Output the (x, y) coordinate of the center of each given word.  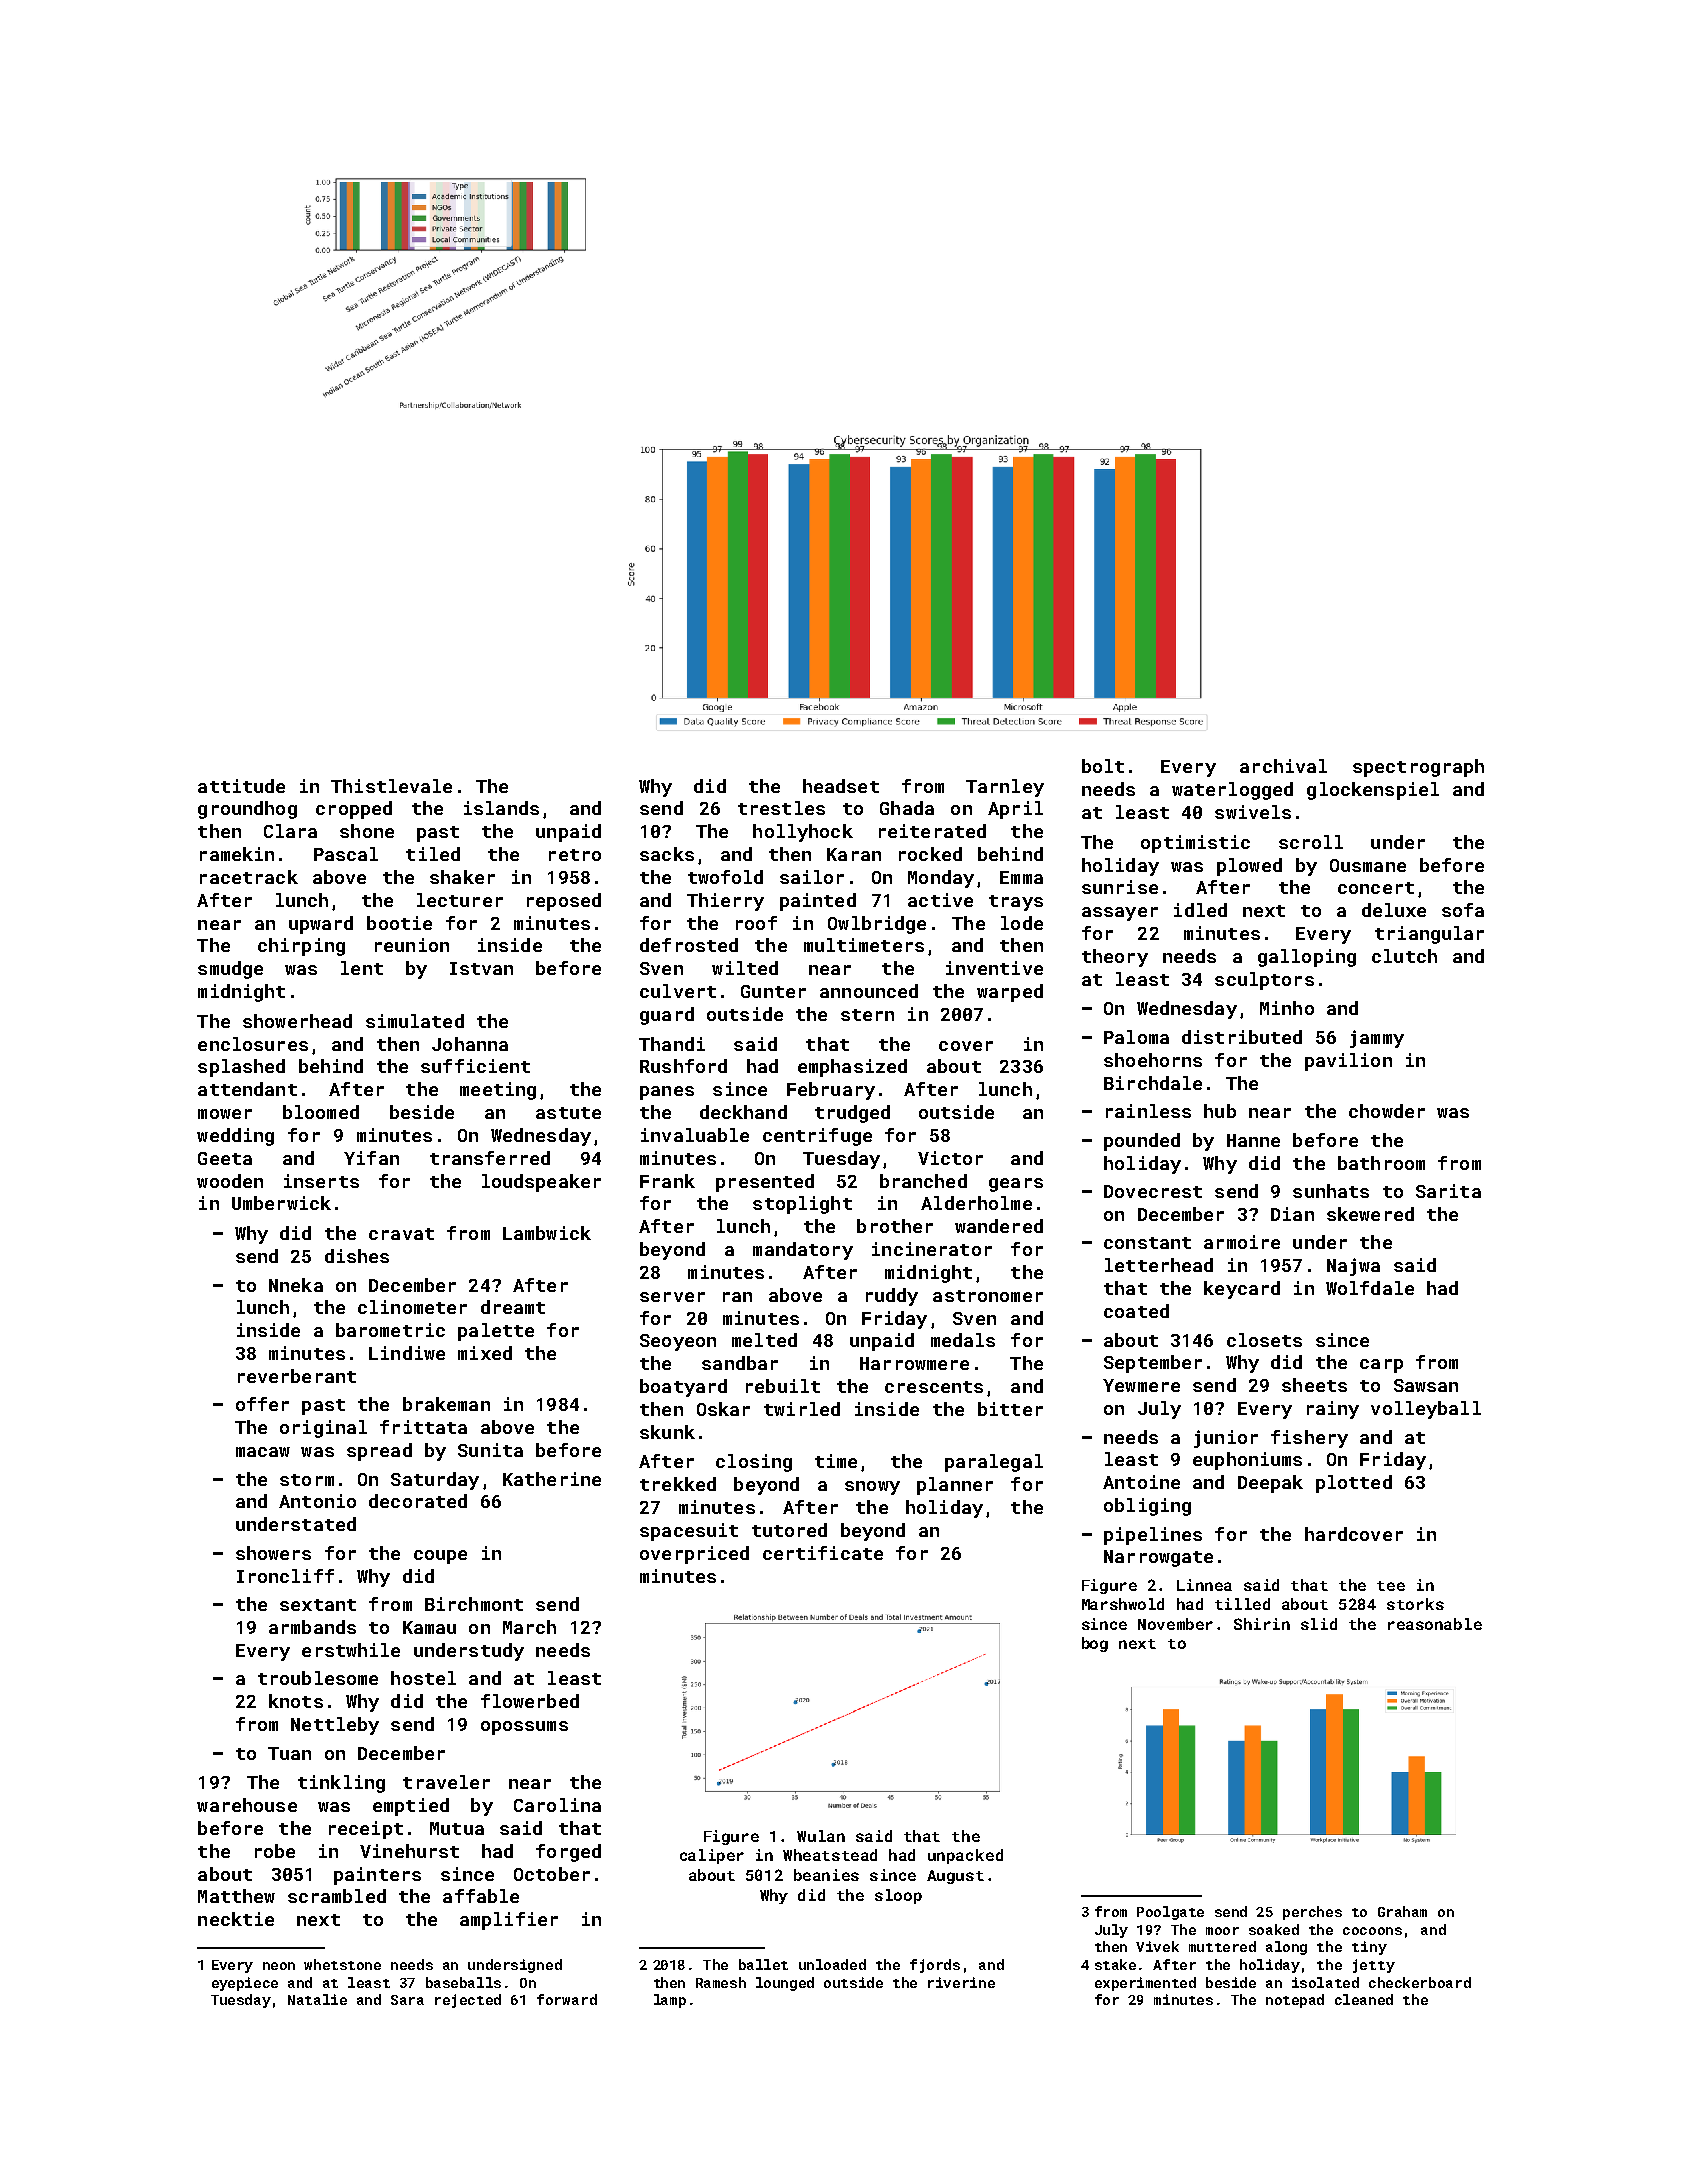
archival (1283, 766)
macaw (263, 1452)
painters (377, 1876)
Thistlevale (391, 786)
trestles (781, 808)
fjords (935, 1966)
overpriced (694, 1555)
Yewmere (1141, 1385)
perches (1312, 1913)
